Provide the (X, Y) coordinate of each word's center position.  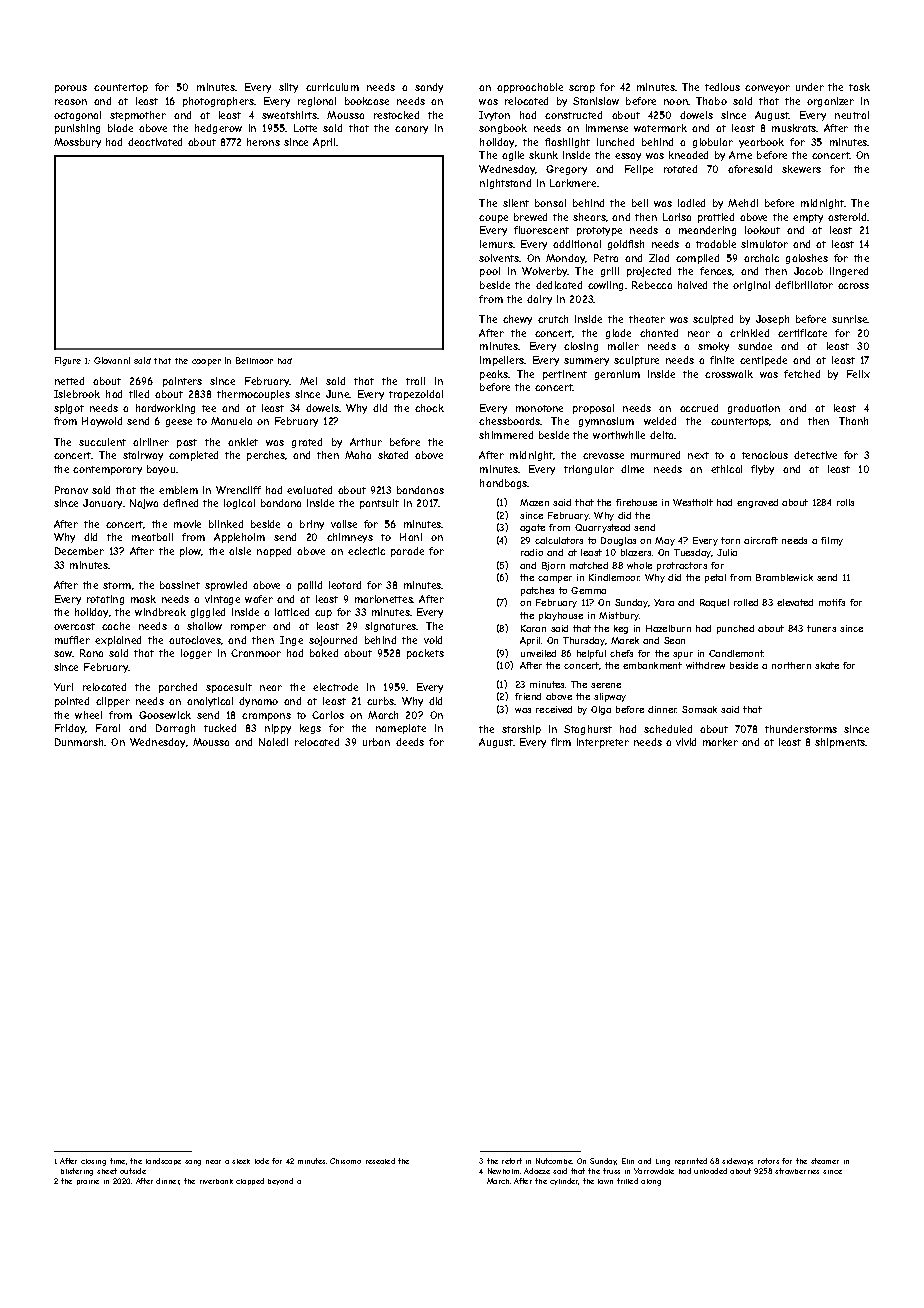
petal (715, 578)
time (117, 1161)
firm (561, 742)
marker (720, 742)
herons (263, 142)
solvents (499, 258)
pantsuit (379, 504)
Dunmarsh (80, 742)
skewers (801, 169)
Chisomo (345, 1161)
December (79, 551)
